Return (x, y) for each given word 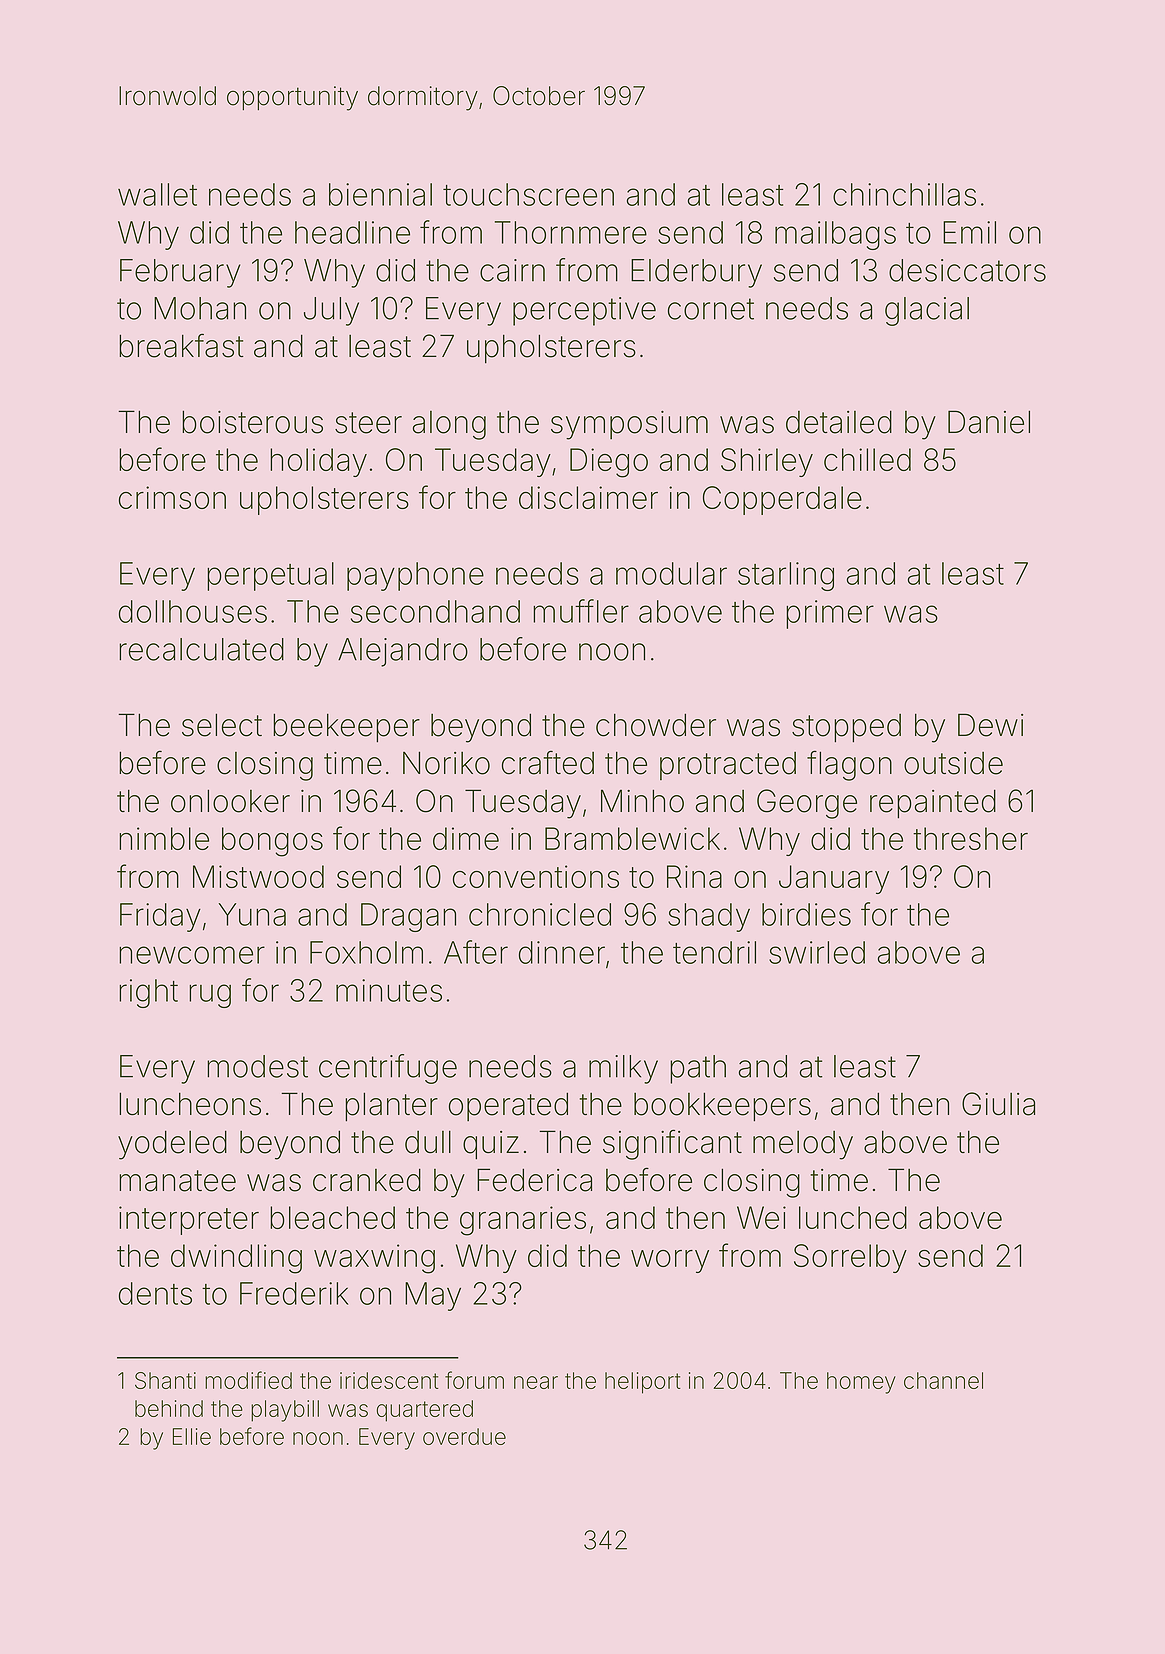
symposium (629, 425)
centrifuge (388, 1069)
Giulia (998, 1104)
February (180, 273)
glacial (927, 311)
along (449, 425)
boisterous (252, 422)
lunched (853, 1217)
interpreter (189, 1220)
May (433, 1296)
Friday (160, 917)
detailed (839, 422)
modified (248, 1380)
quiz (491, 1145)
